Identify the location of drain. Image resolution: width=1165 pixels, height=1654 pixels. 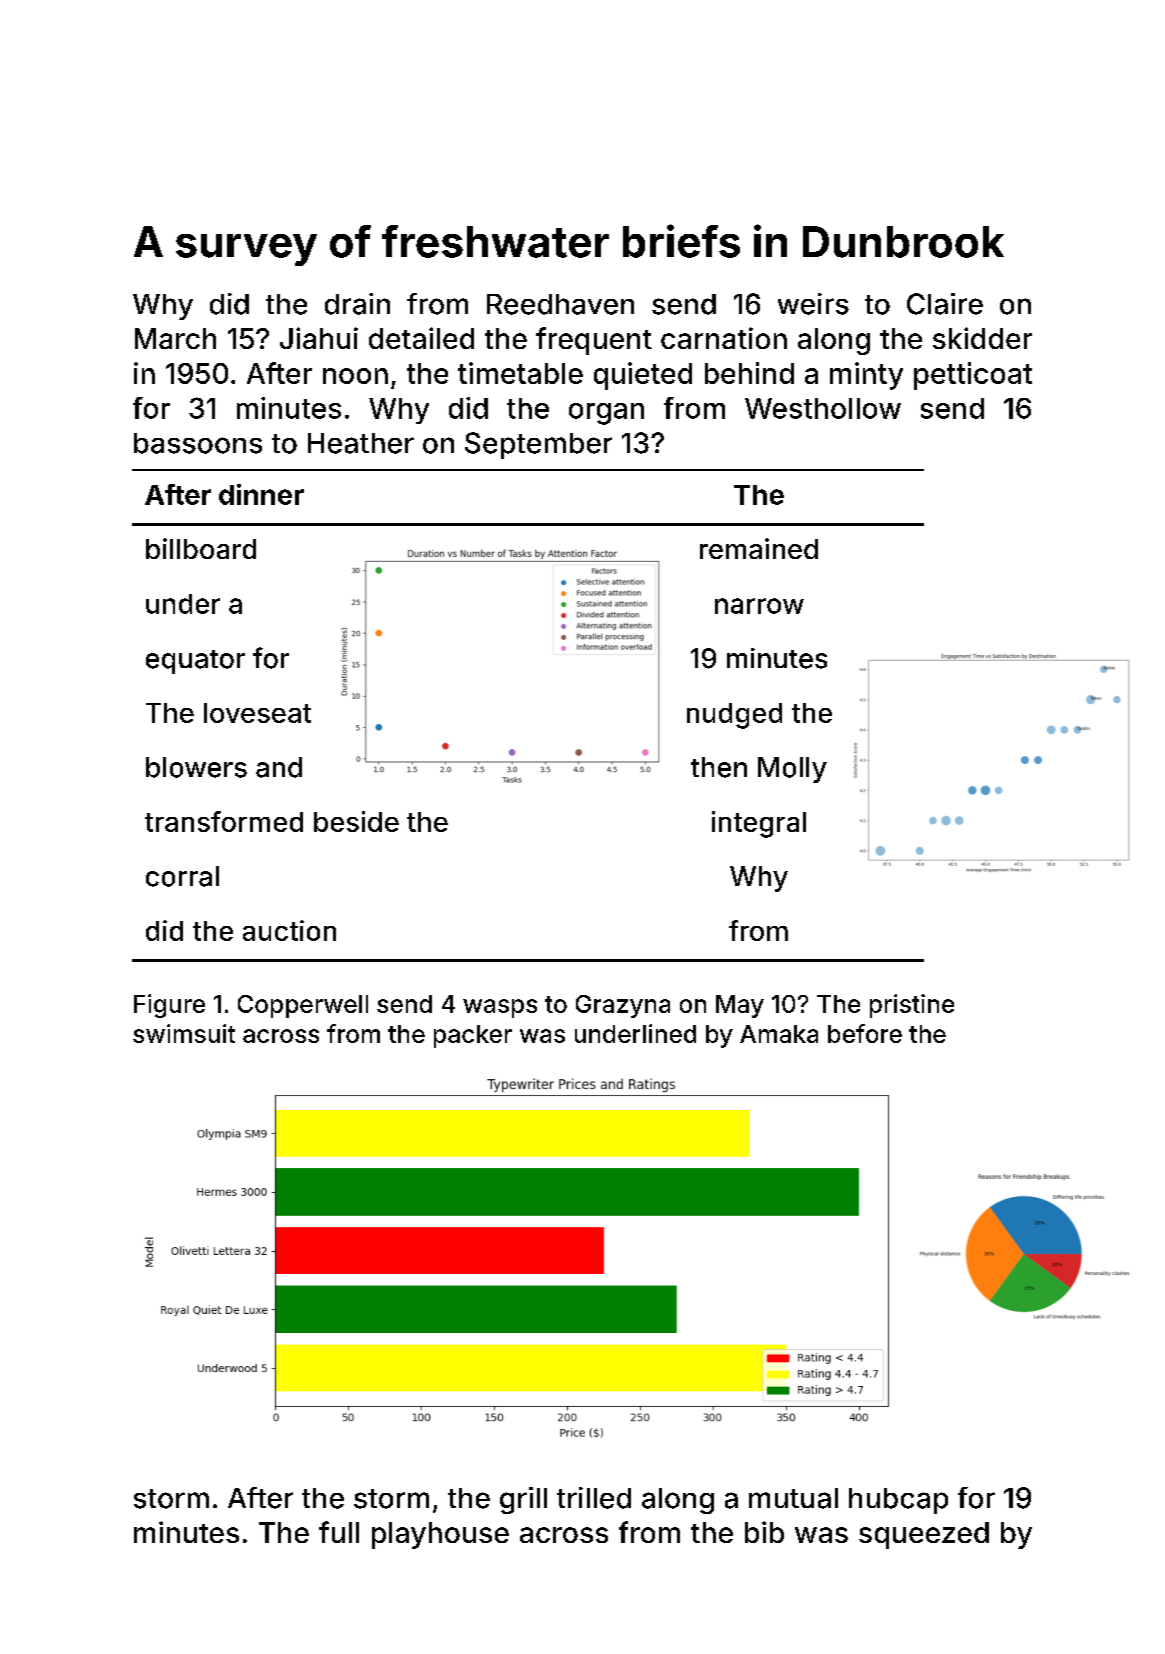
(357, 304).
